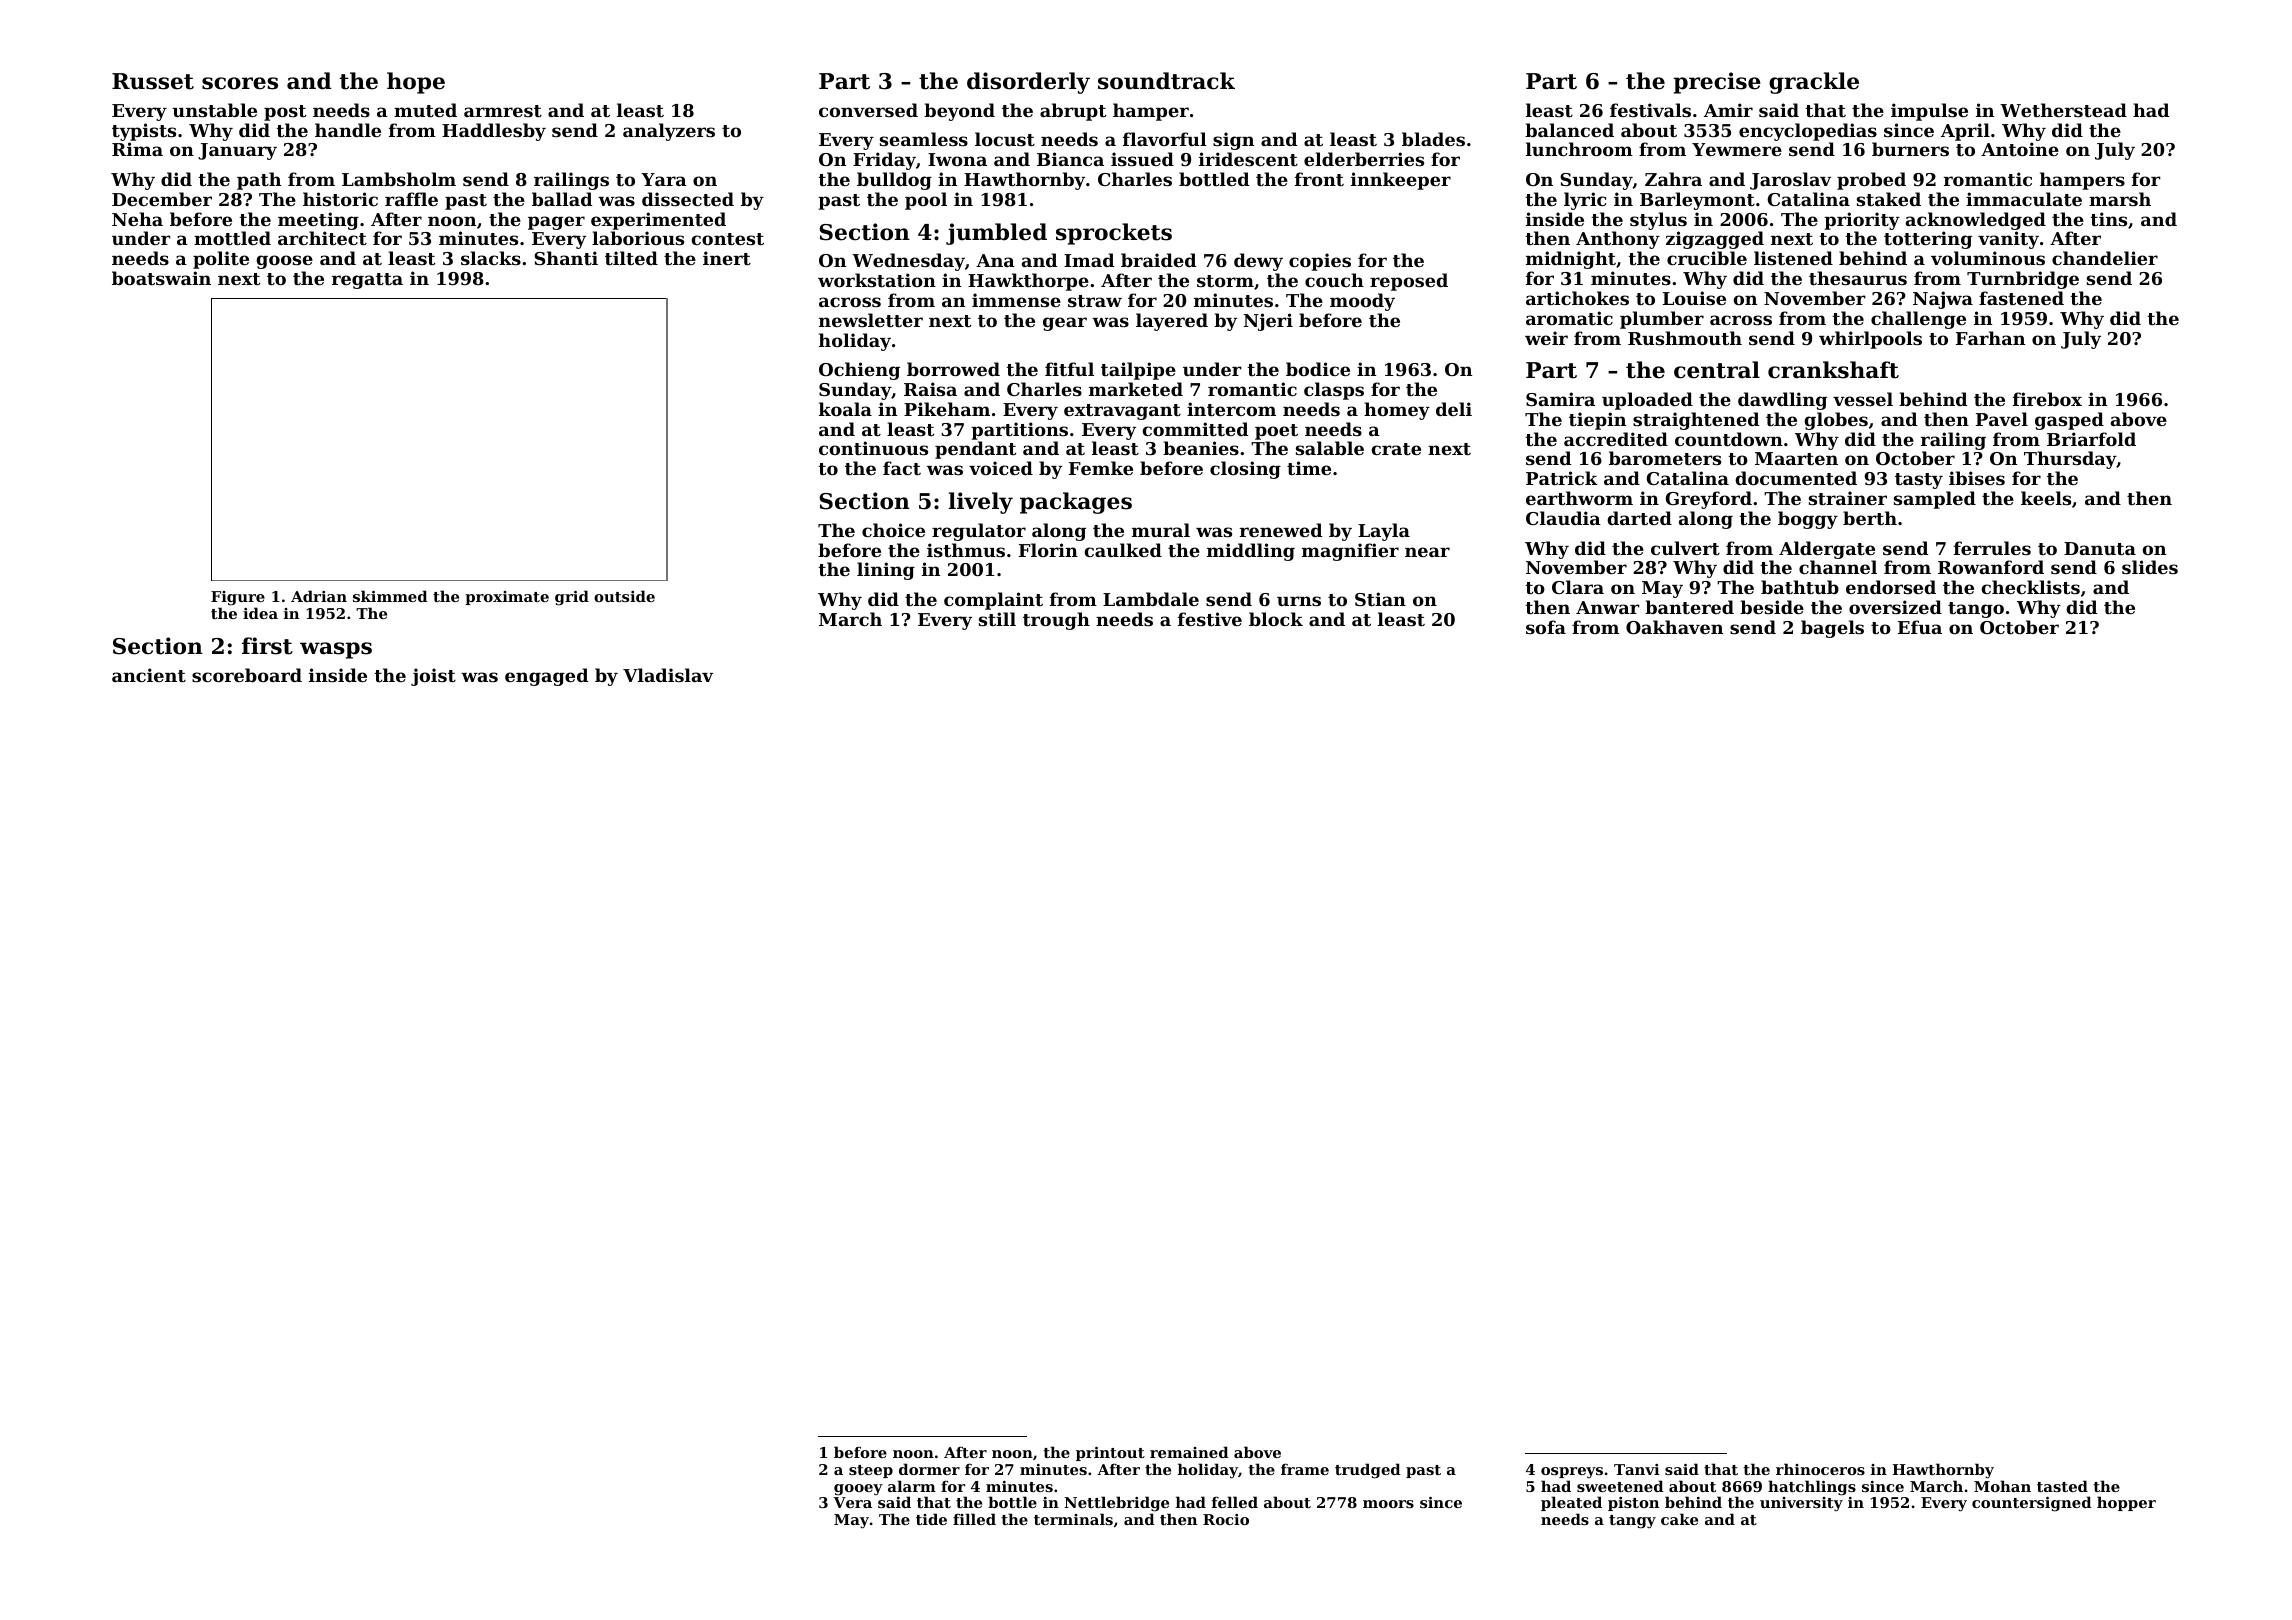  Describe the element at coordinates (238, 598) in the screenshot. I see `Figure` at that location.
